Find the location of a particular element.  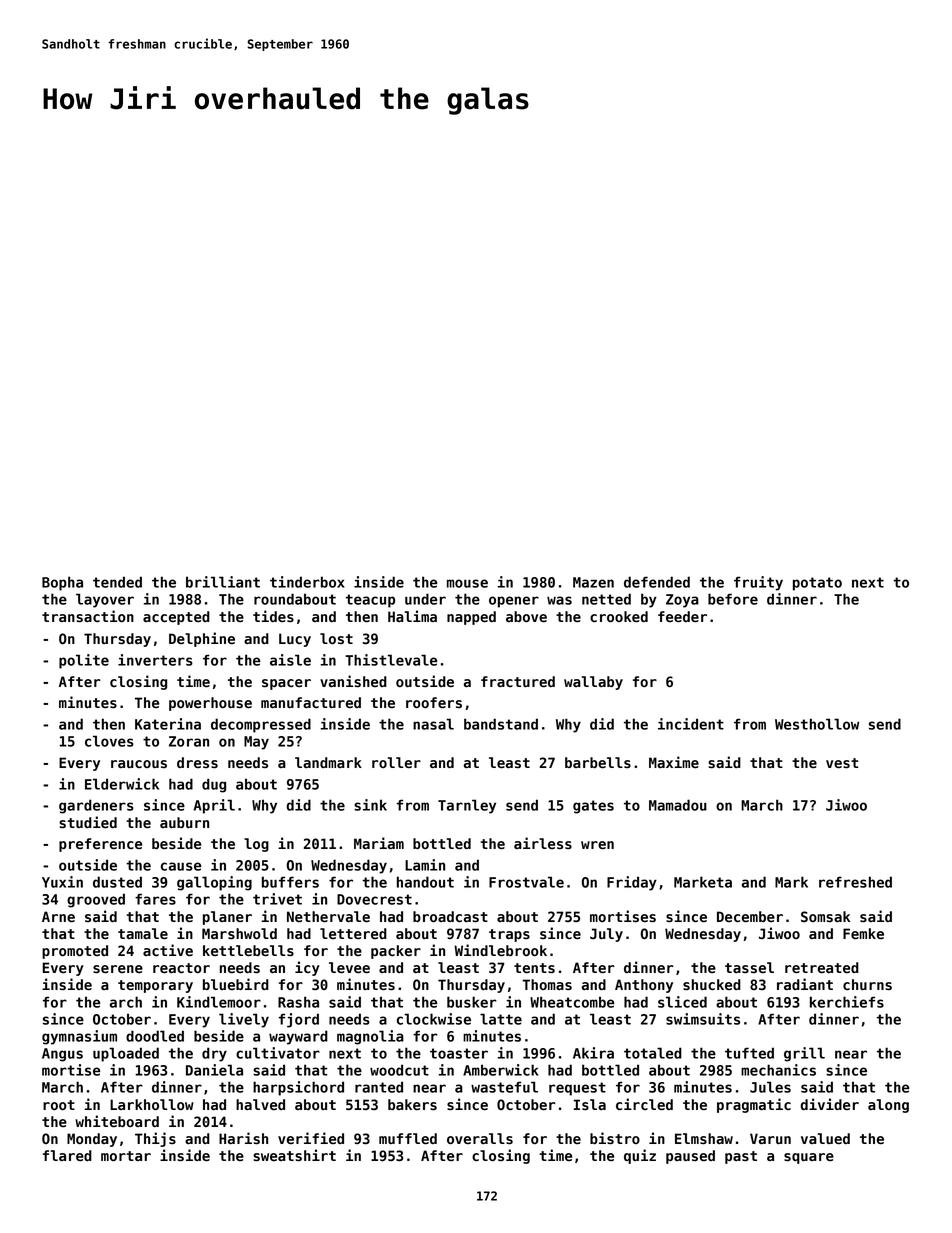

log is located at coordinates (256, 845).
